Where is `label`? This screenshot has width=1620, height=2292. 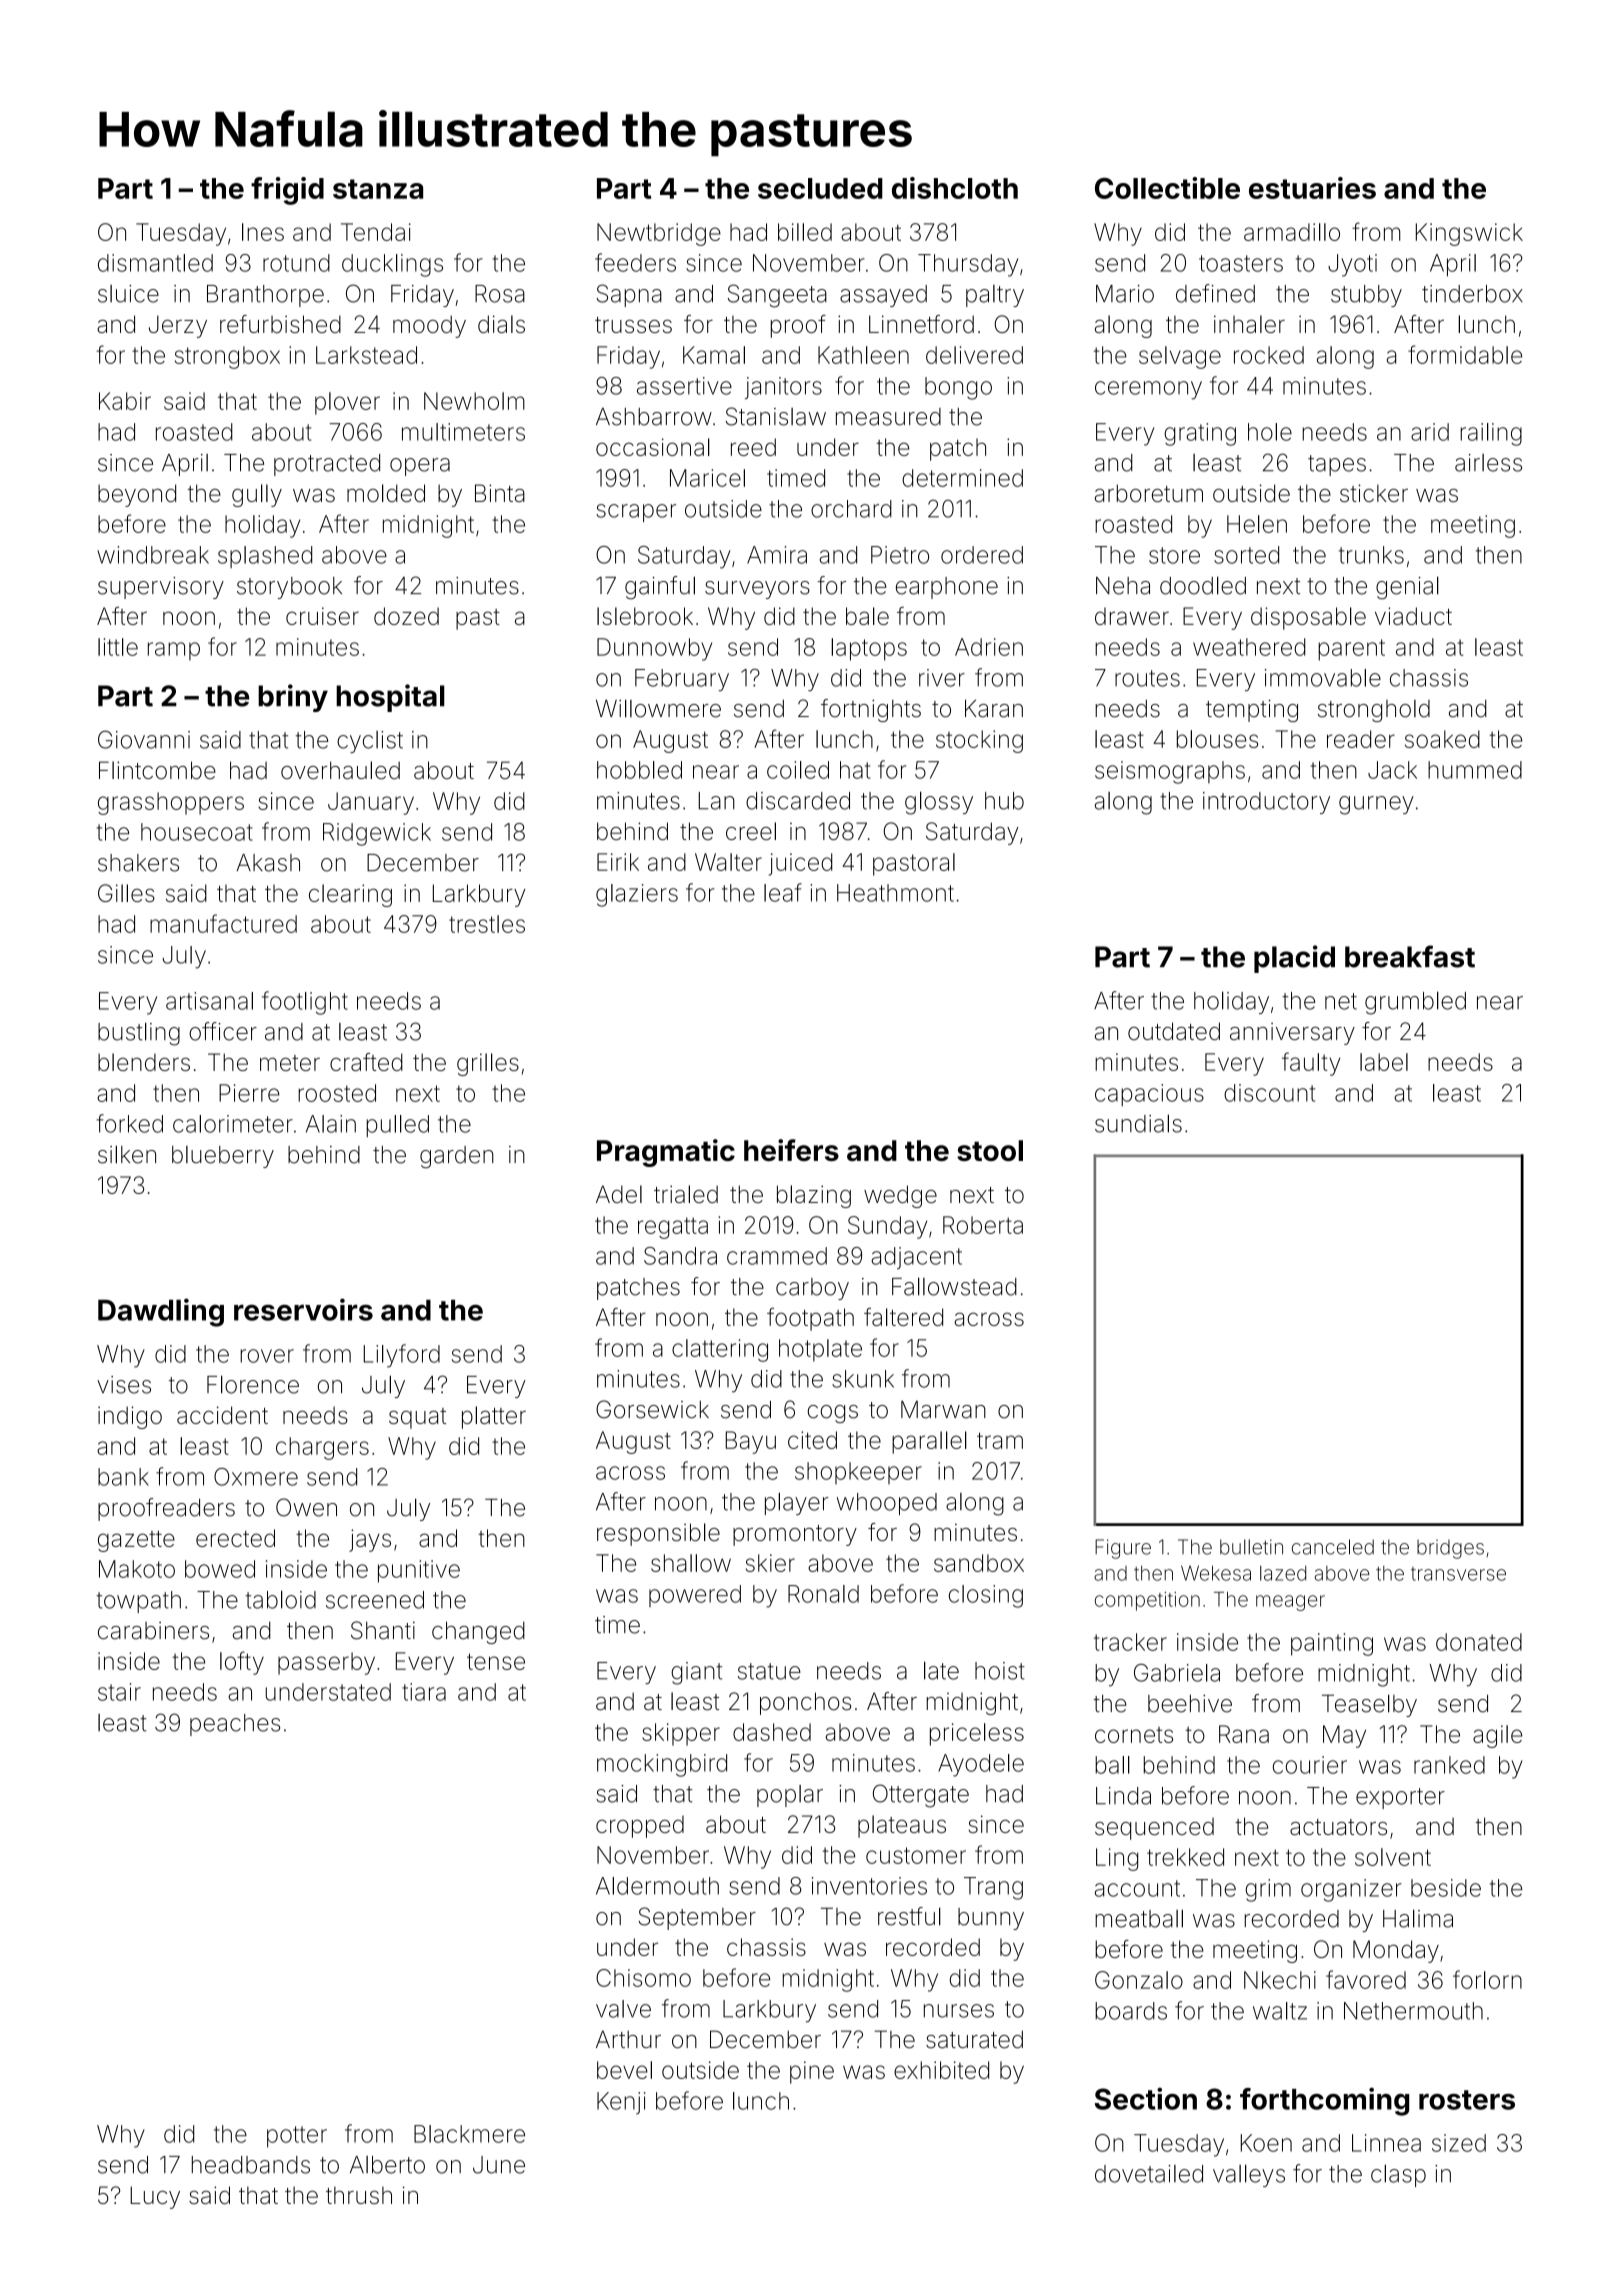 label is located at coordinates (1384, 1062).
